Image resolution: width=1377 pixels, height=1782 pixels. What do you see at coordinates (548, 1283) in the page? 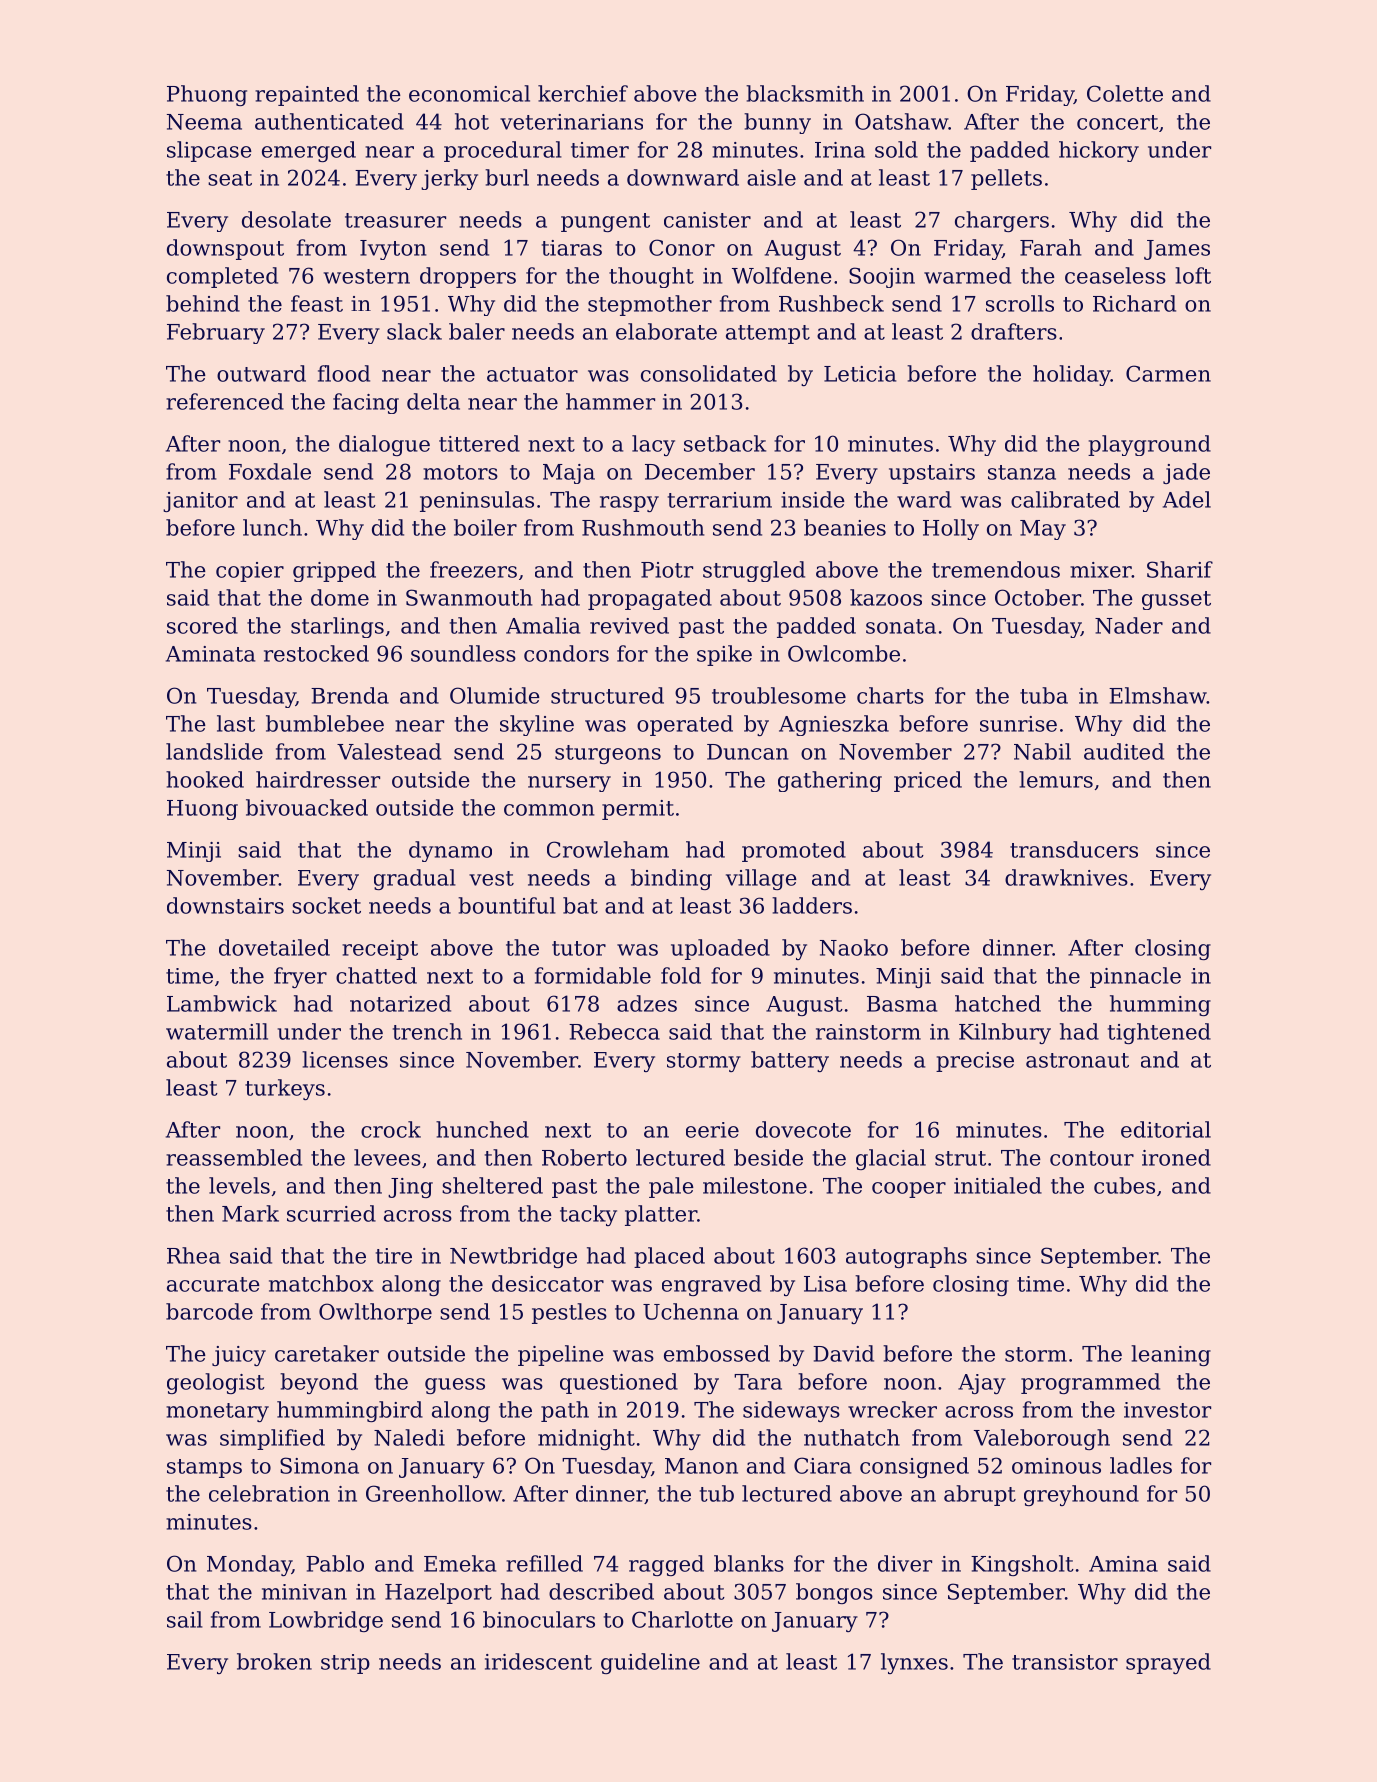
I see `desiccator` at bounding box center [548, 1283].
